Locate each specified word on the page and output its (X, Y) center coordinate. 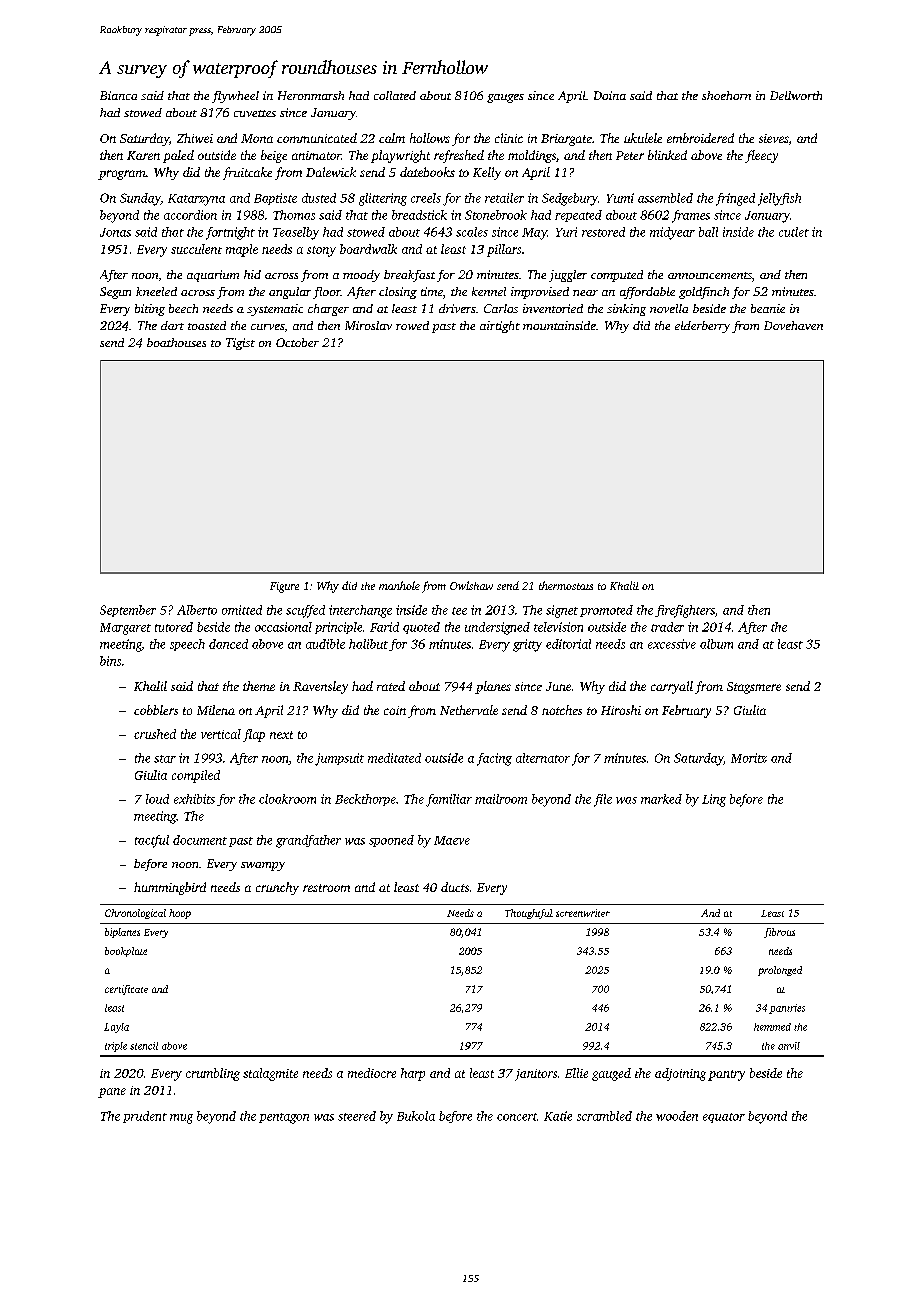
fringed (735, 199)
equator (724, 1118)
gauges (505, 98)
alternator (543, 758)
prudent (145, 1117)
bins (110, 661)
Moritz (749, 758)
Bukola (416, 1116)
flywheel (235, 97)
